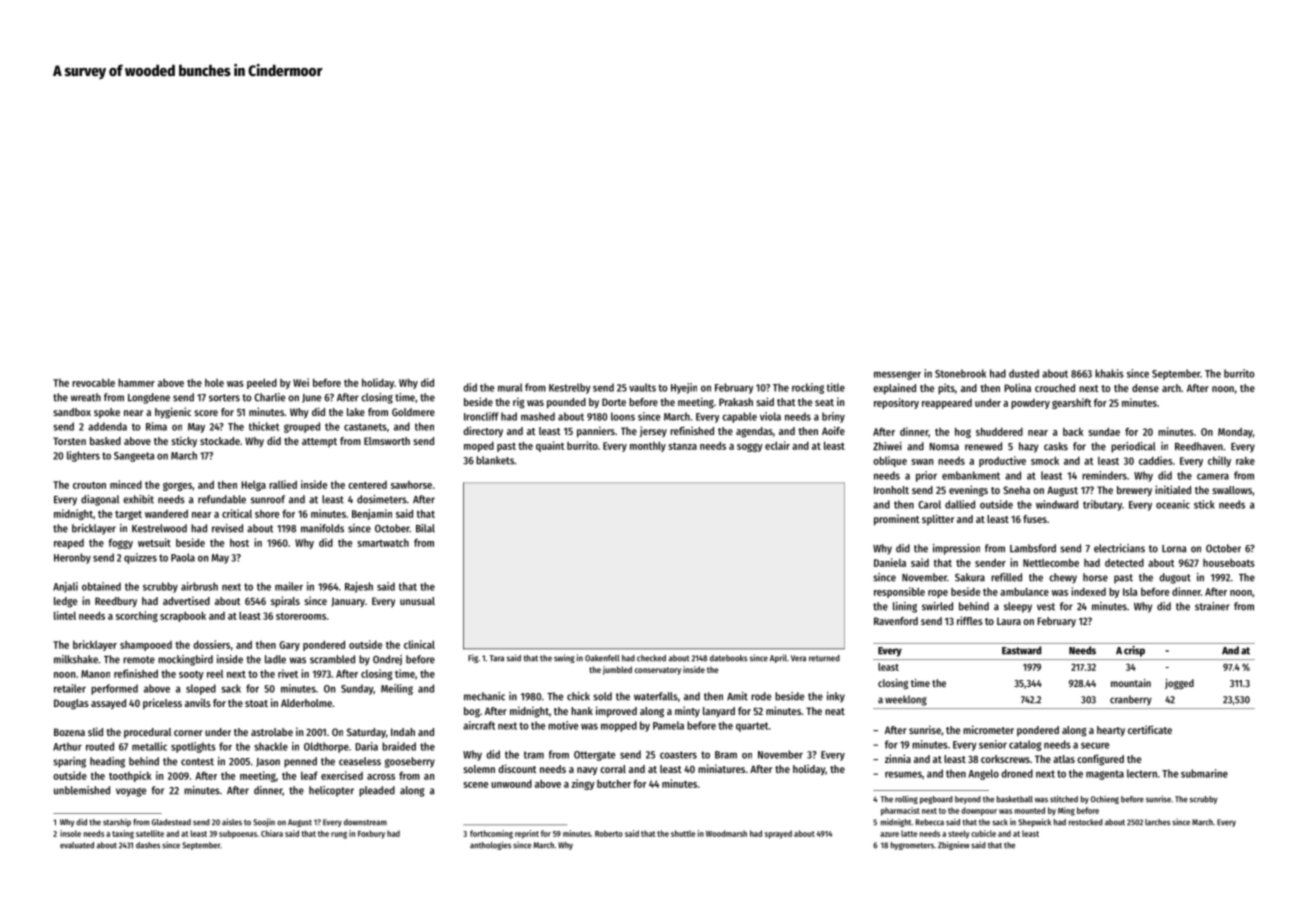 This screenshot has width=1308, height=924. What do you see at coordinates (728, 658) in the screenshot?
I see `datebooks` at bounding box center [728, 658].
